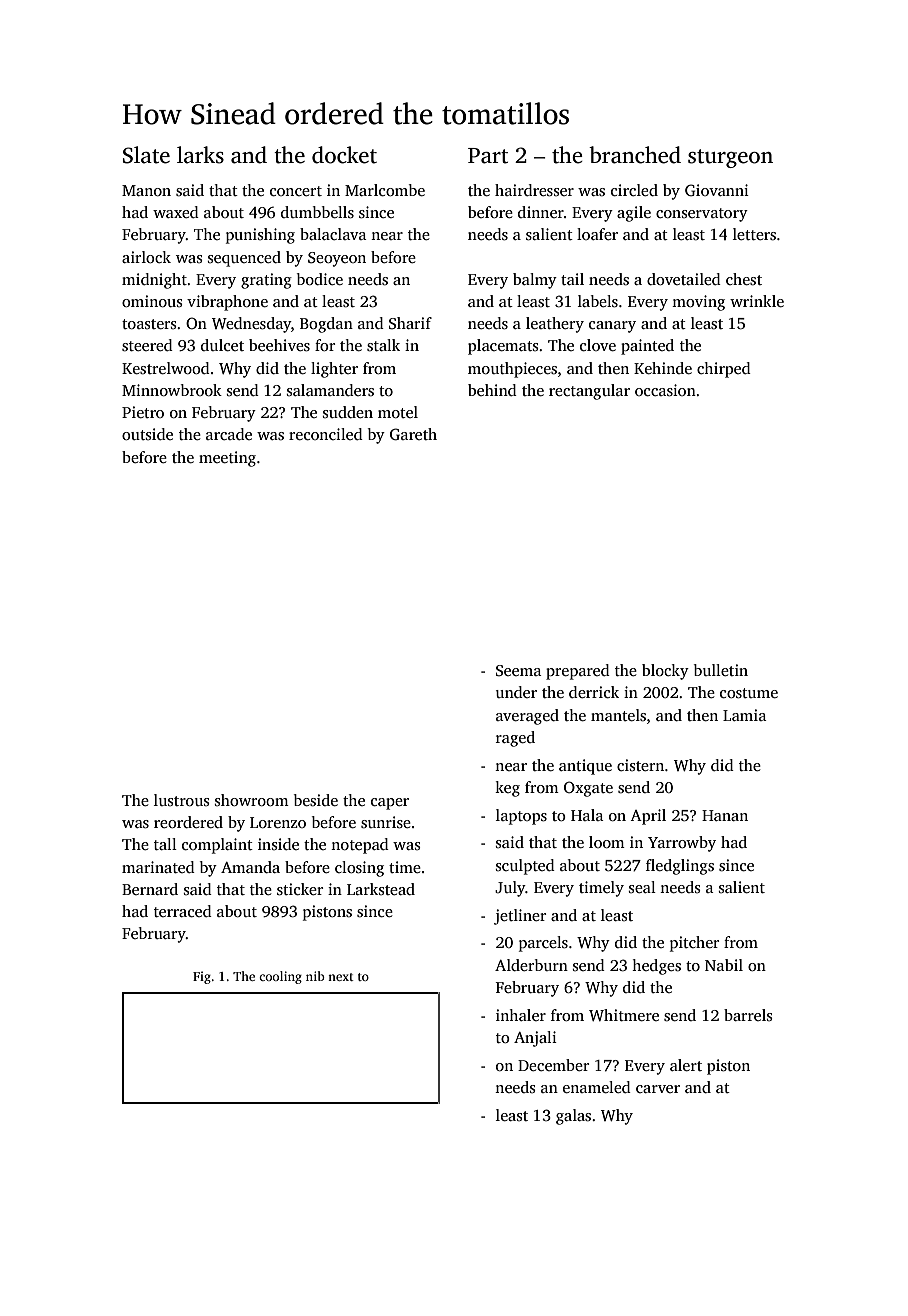  Describe the element at coordinates (680, 867) in the document. I see `fledglings` at that location.
